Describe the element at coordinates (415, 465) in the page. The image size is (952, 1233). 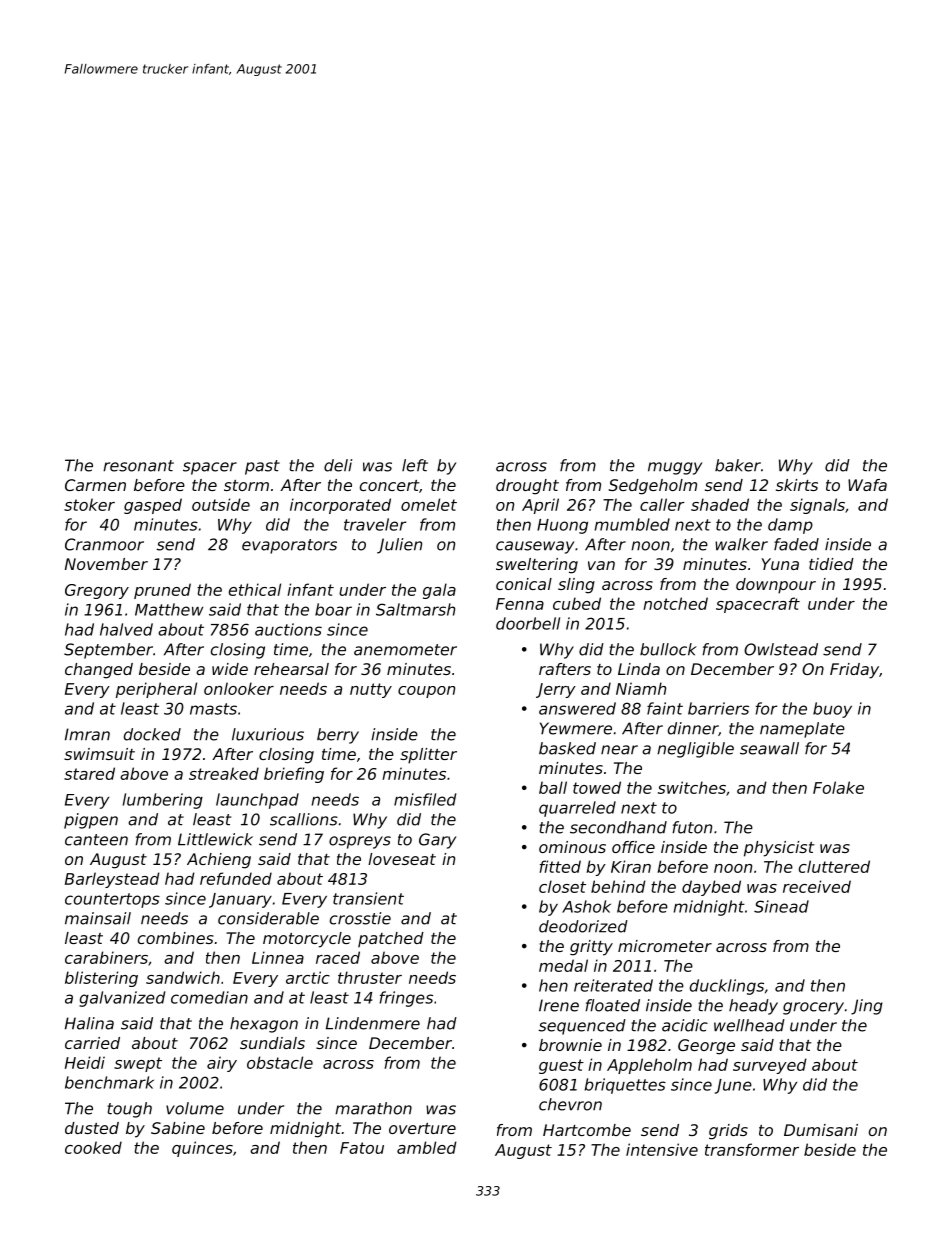
I see `left` at that location.
